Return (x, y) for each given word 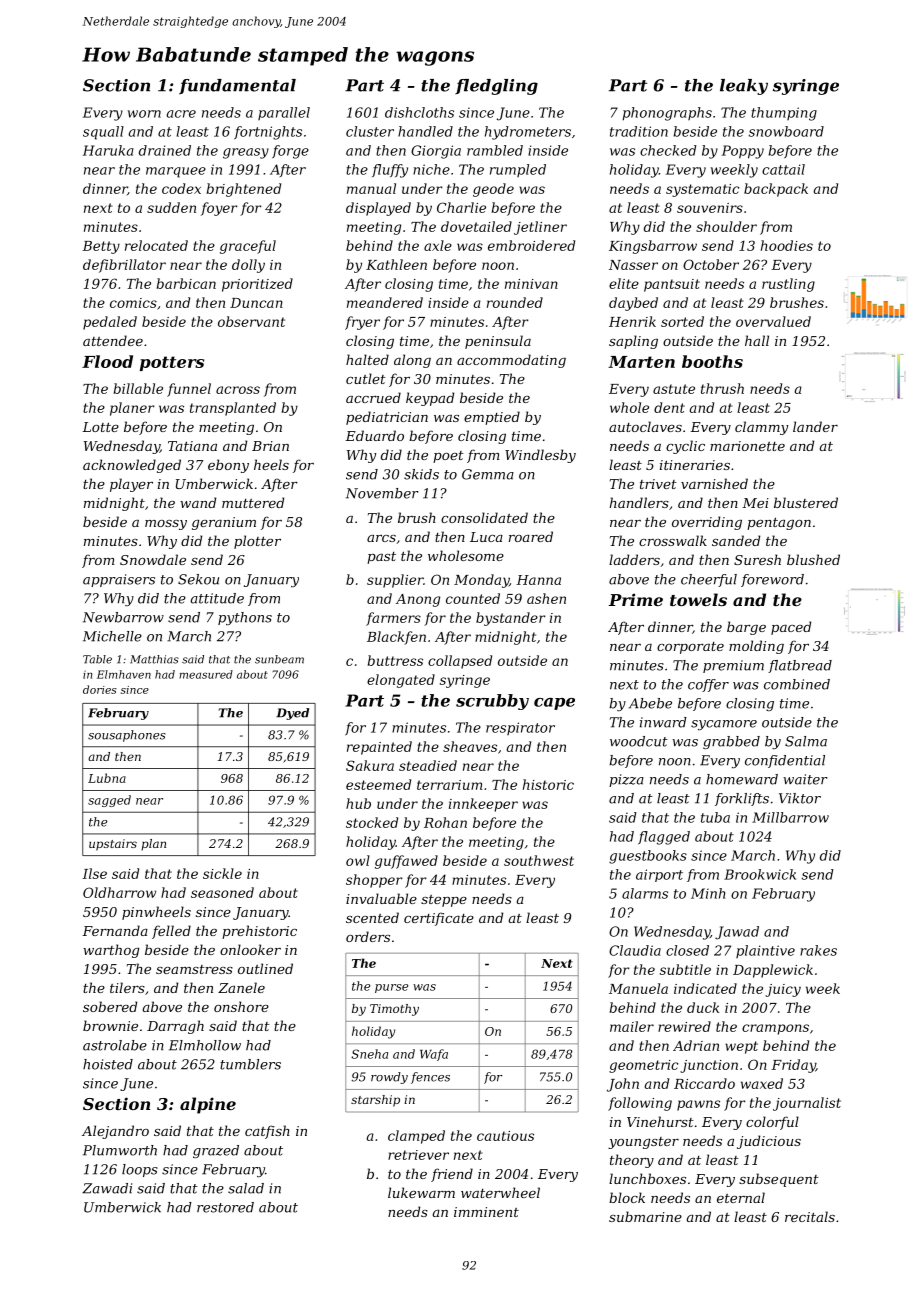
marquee (176, 172)
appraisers (119, 580)
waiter (805, 779)
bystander (510, 619)
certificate (439, 919)
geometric (643, 1066)
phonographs (667, 114)
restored (225, 1207)
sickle (222, 873)
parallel (284, 113)
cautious (505, 1136)
